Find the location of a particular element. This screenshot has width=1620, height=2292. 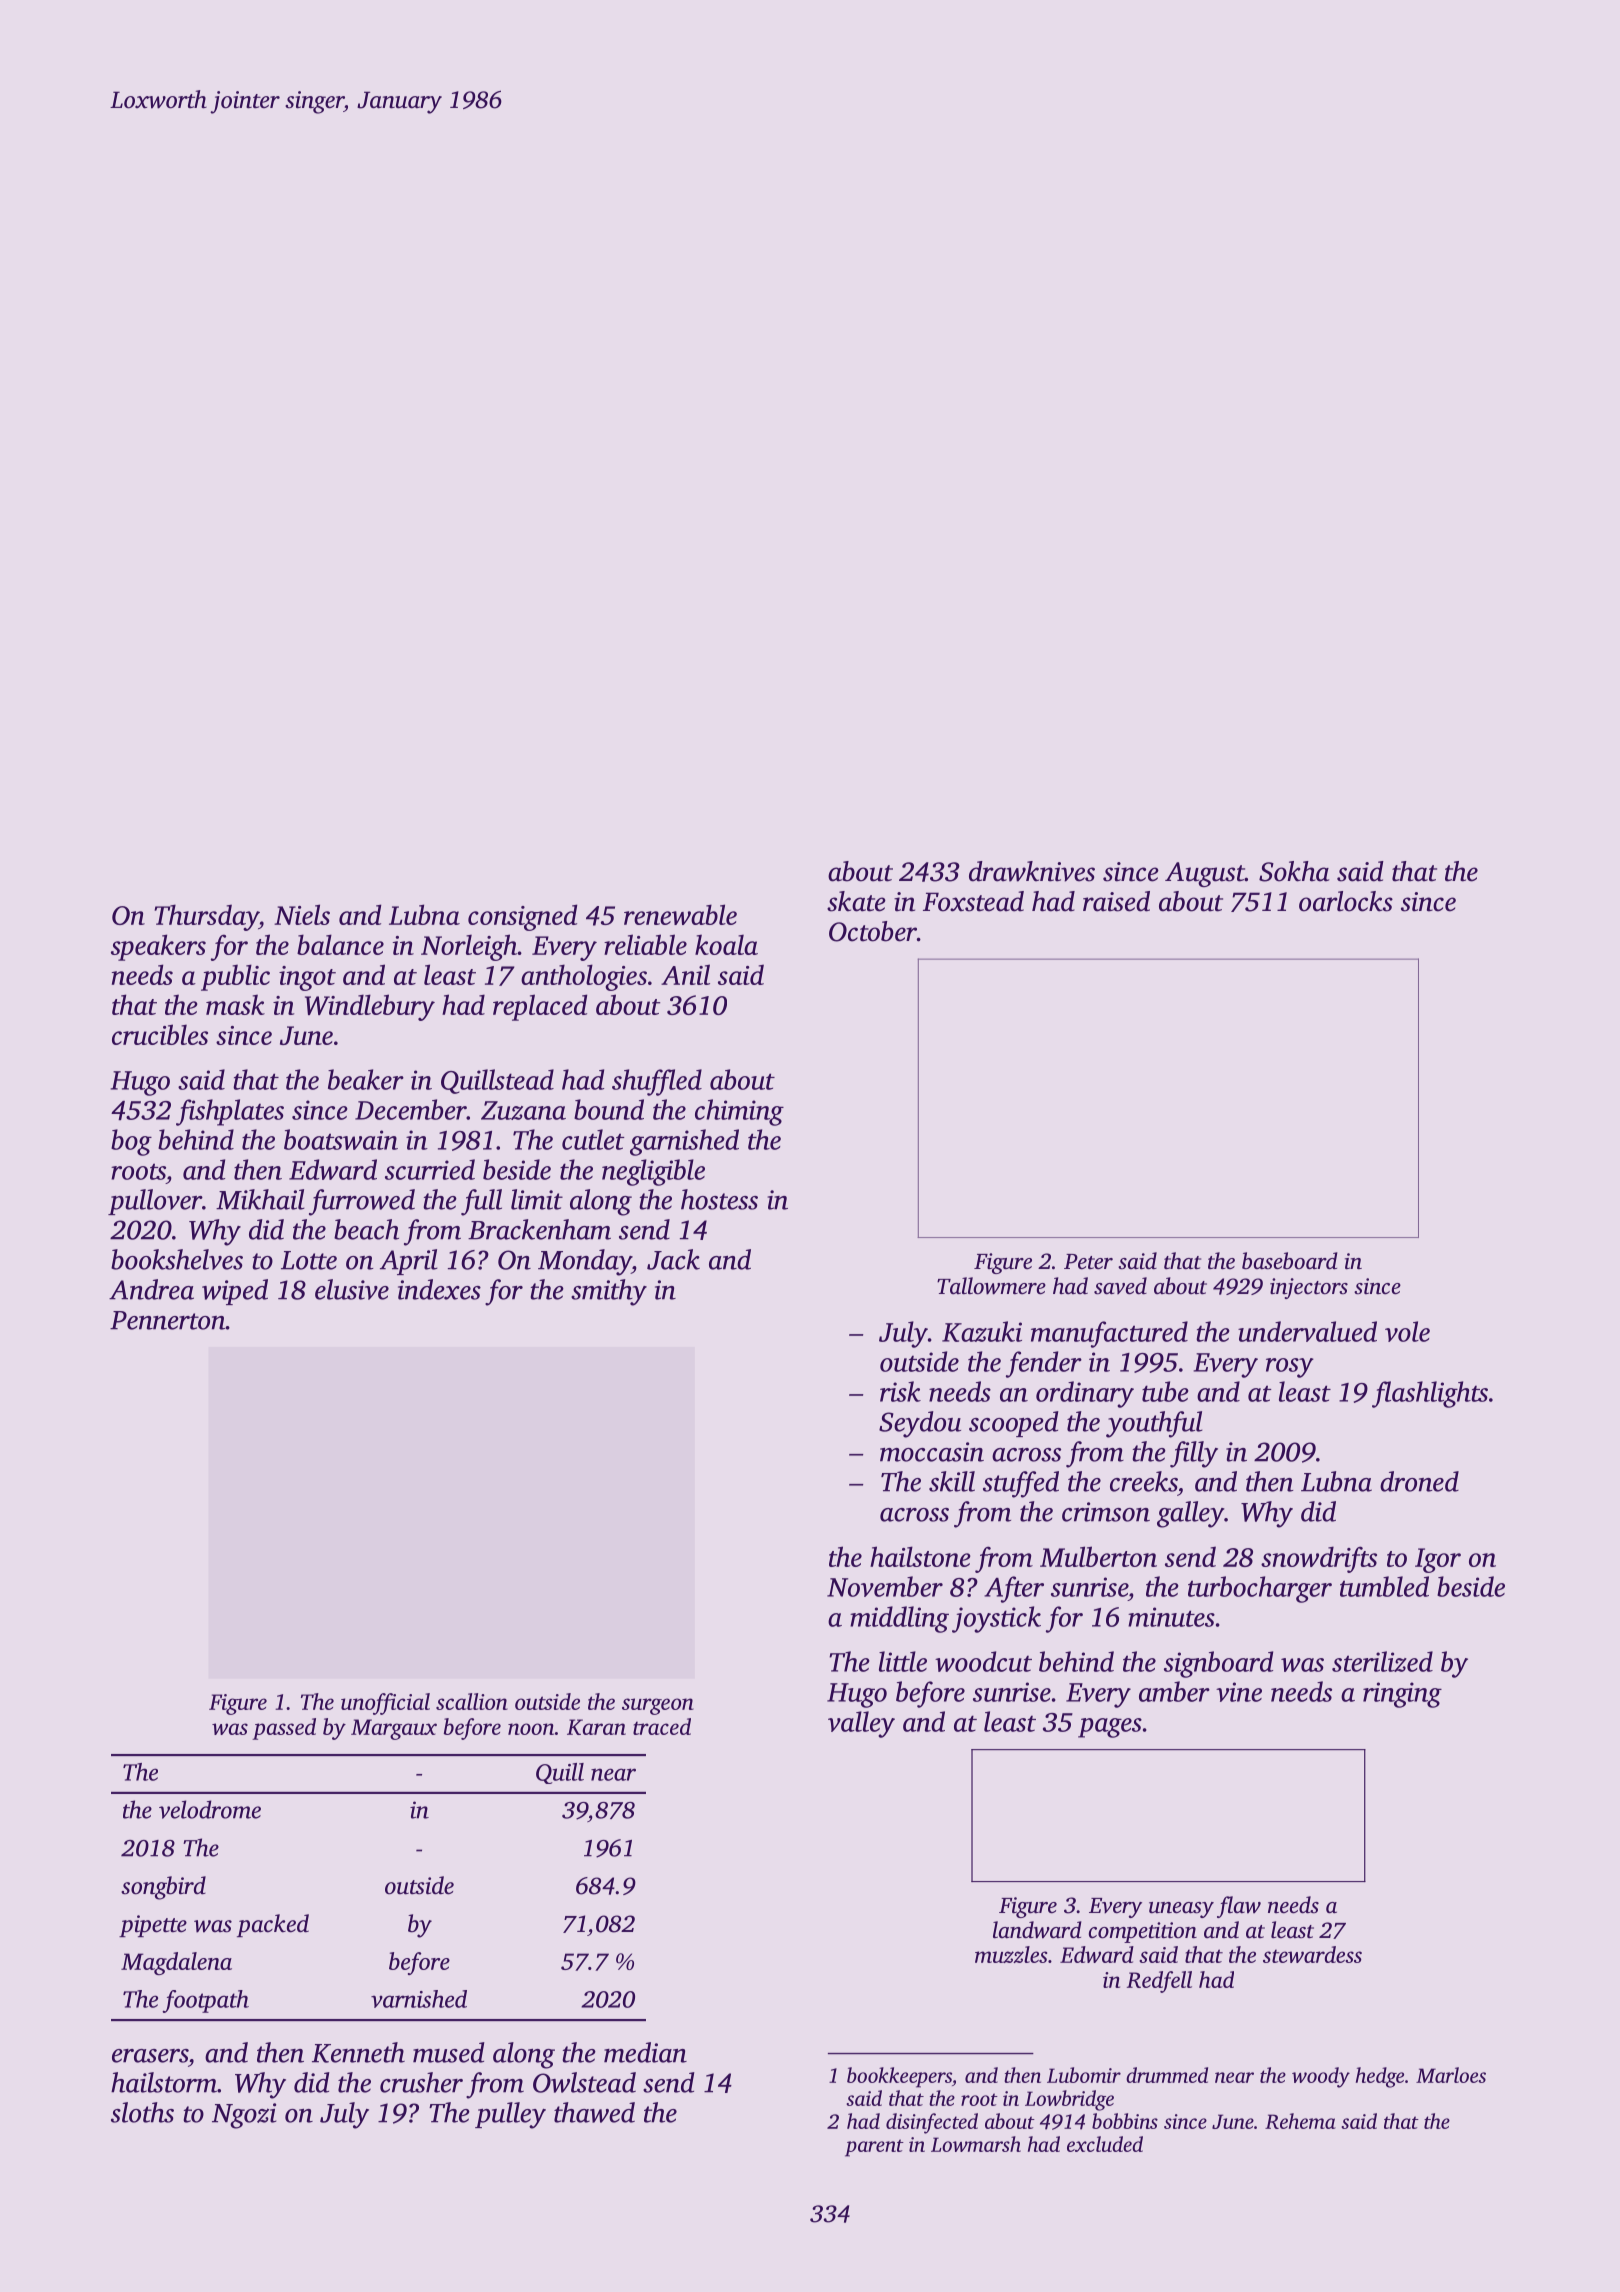

landward is located at coordinates (1037, 1930).
